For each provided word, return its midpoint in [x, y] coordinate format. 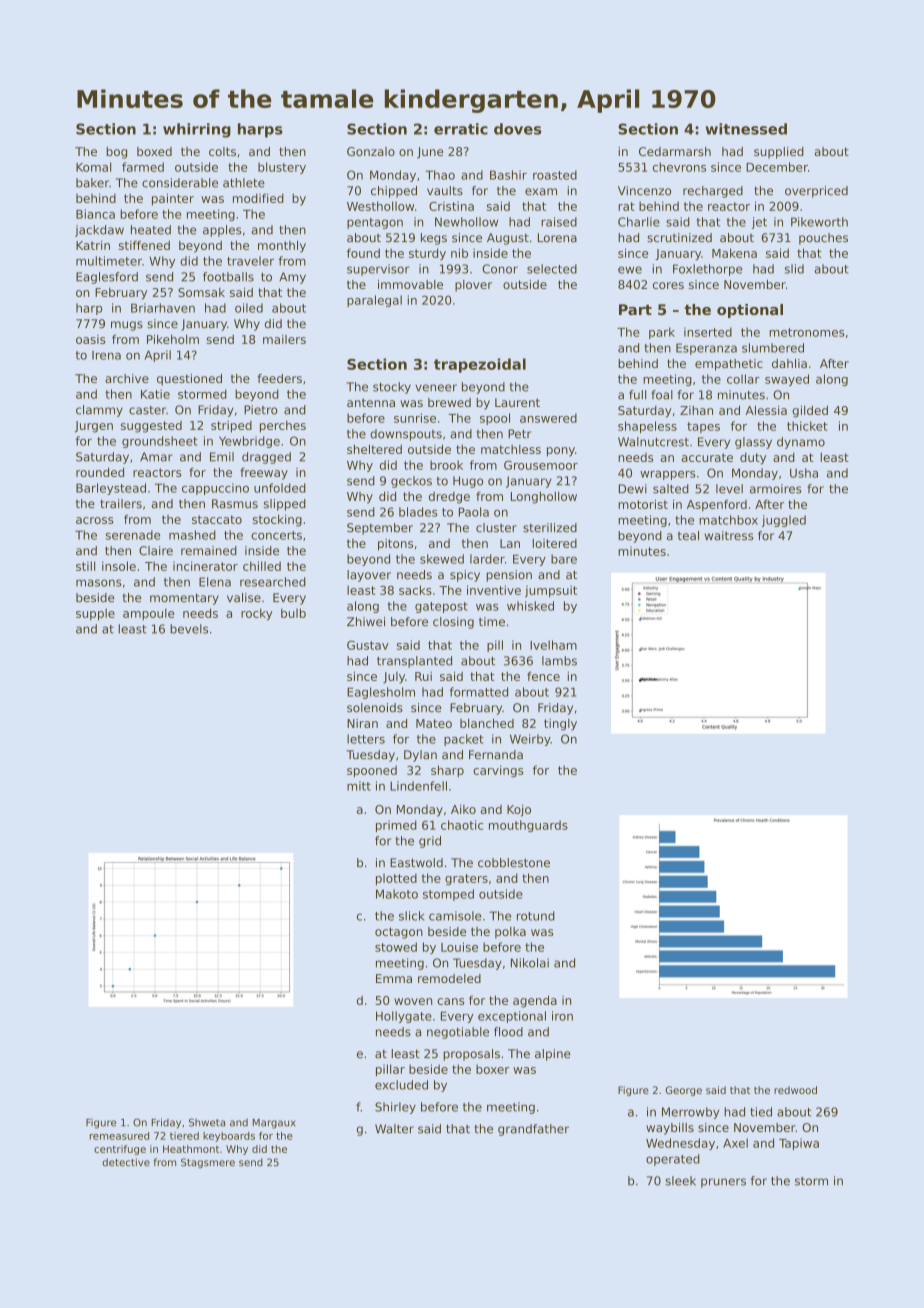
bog [116, 153]
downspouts [406, 435]
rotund [536, 916]
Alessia [766, 410]
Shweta [207, 1122]
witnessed [746, 129]
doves [517, 129]
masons [99, 583]
